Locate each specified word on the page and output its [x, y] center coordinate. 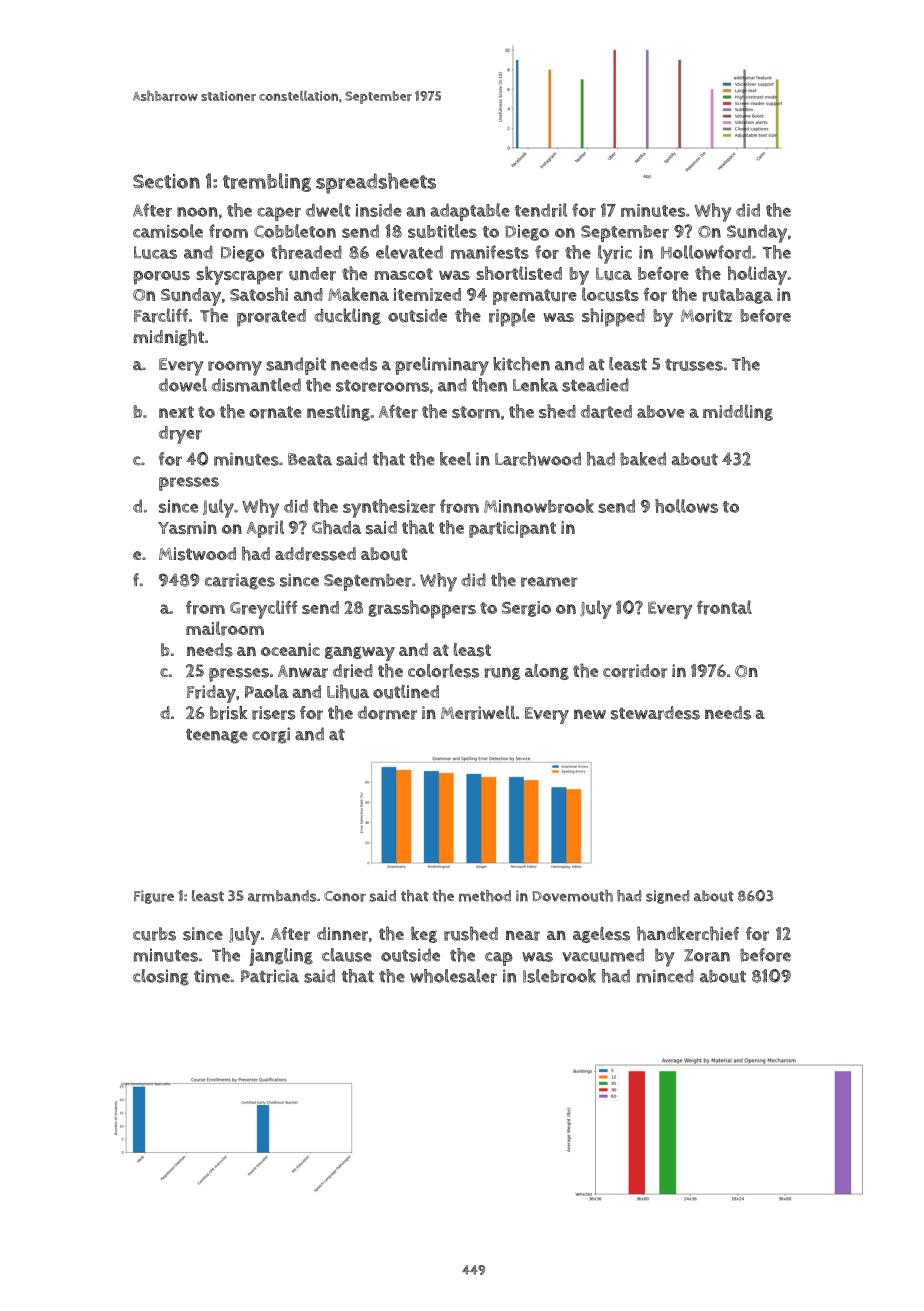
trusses [694, 365]
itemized [427, 294]
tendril [541, 210]
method [485, 896]
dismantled [256, 385]
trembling [267, 182]
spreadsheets [376, 183]
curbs [154, 934]
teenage [217, 736]
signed [668, 897]
